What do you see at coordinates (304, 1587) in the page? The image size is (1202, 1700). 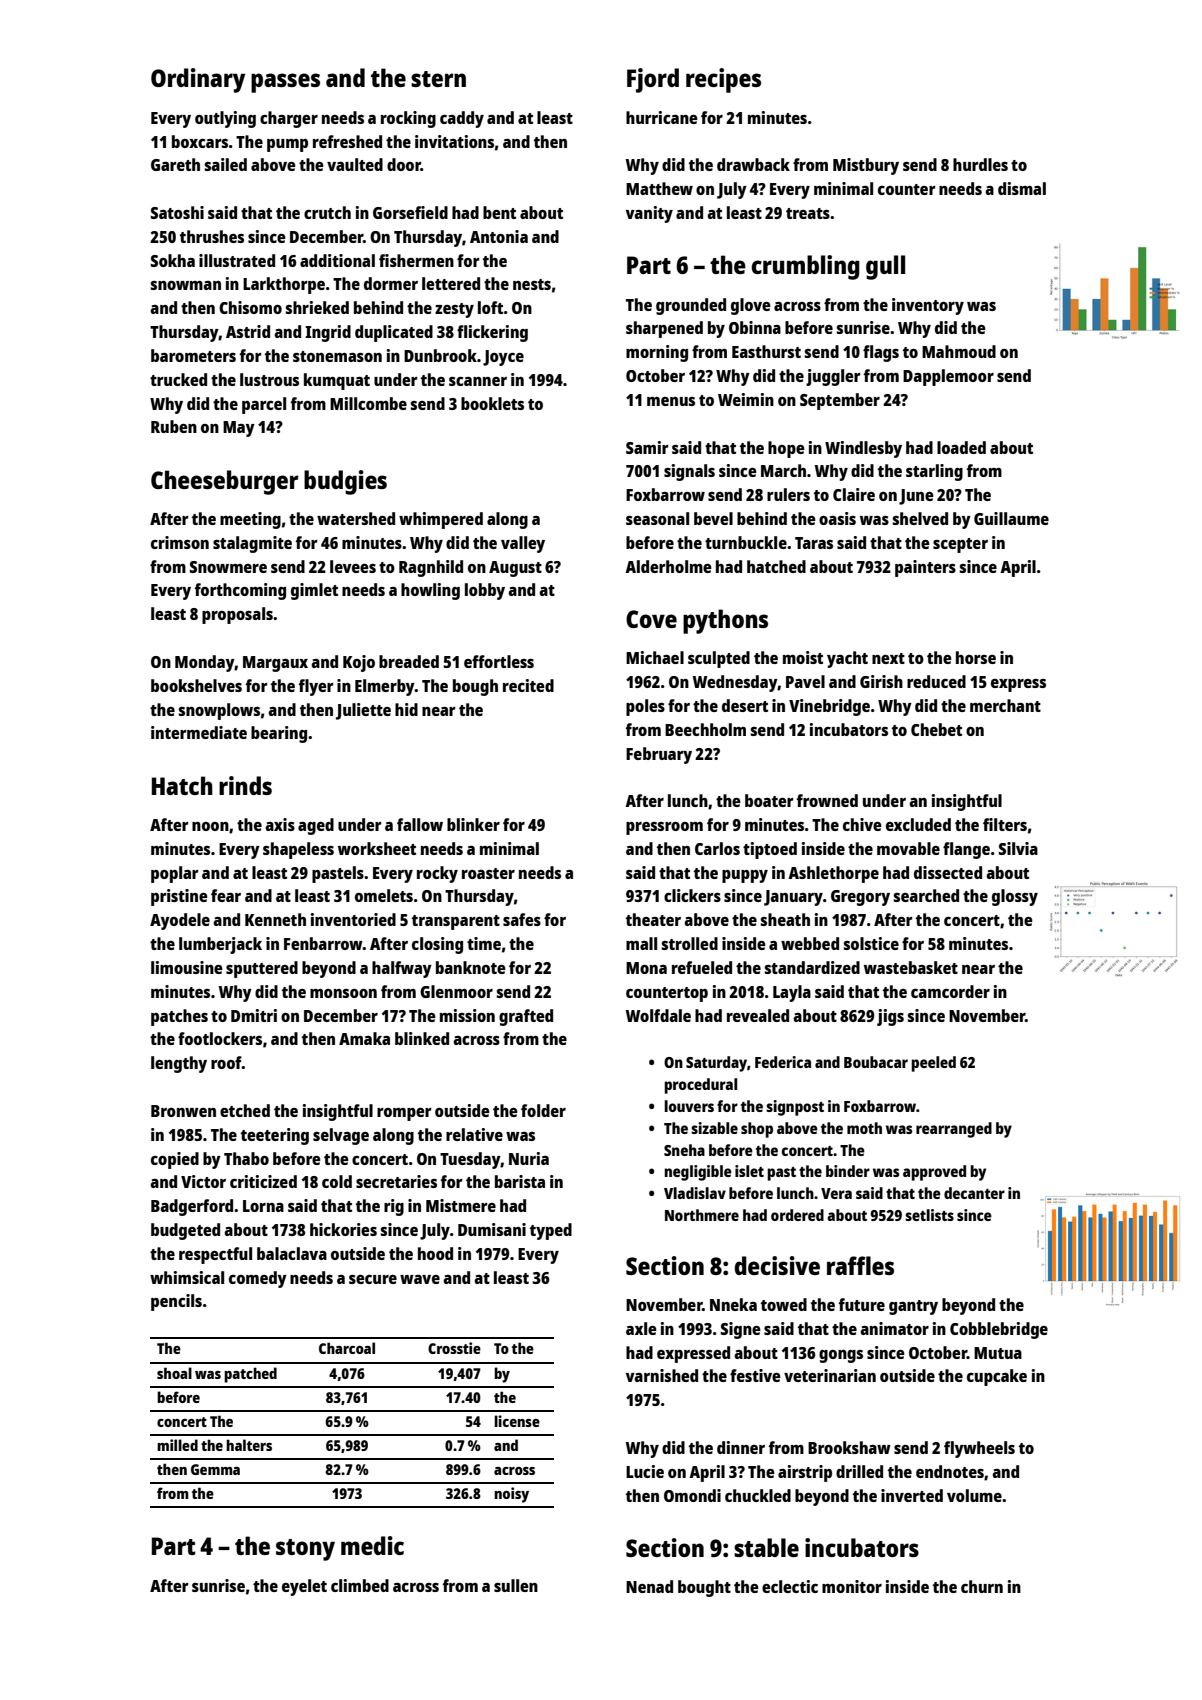 I see `eyelet` at bounding box center [304, 1587].
